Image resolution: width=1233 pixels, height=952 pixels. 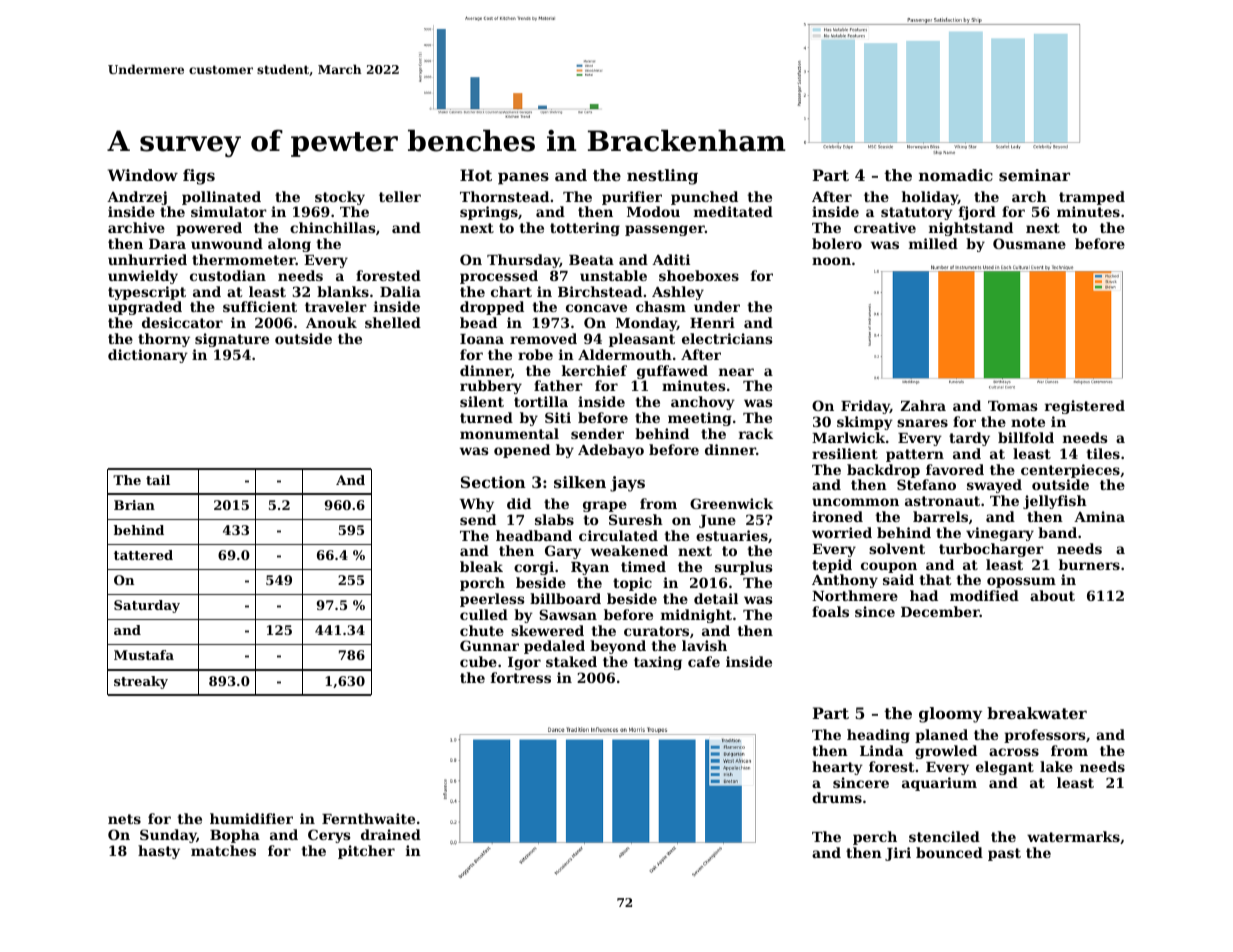 What do you see at coordinates (704, 198) in the screenshot?
I see `punched` at bounding box center [704, 198].
